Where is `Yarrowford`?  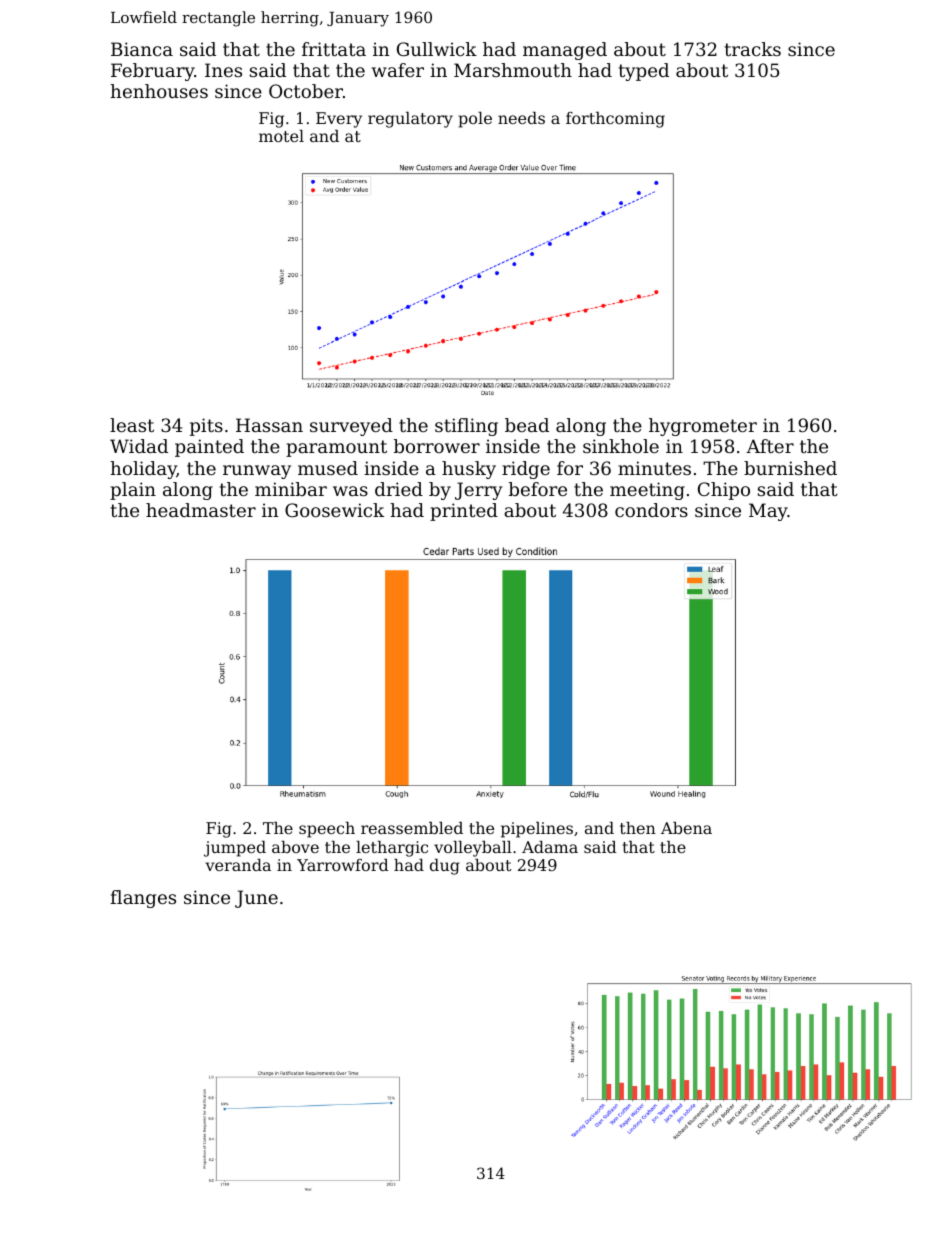 Yarrowford is located at coordinates (343, 865).
